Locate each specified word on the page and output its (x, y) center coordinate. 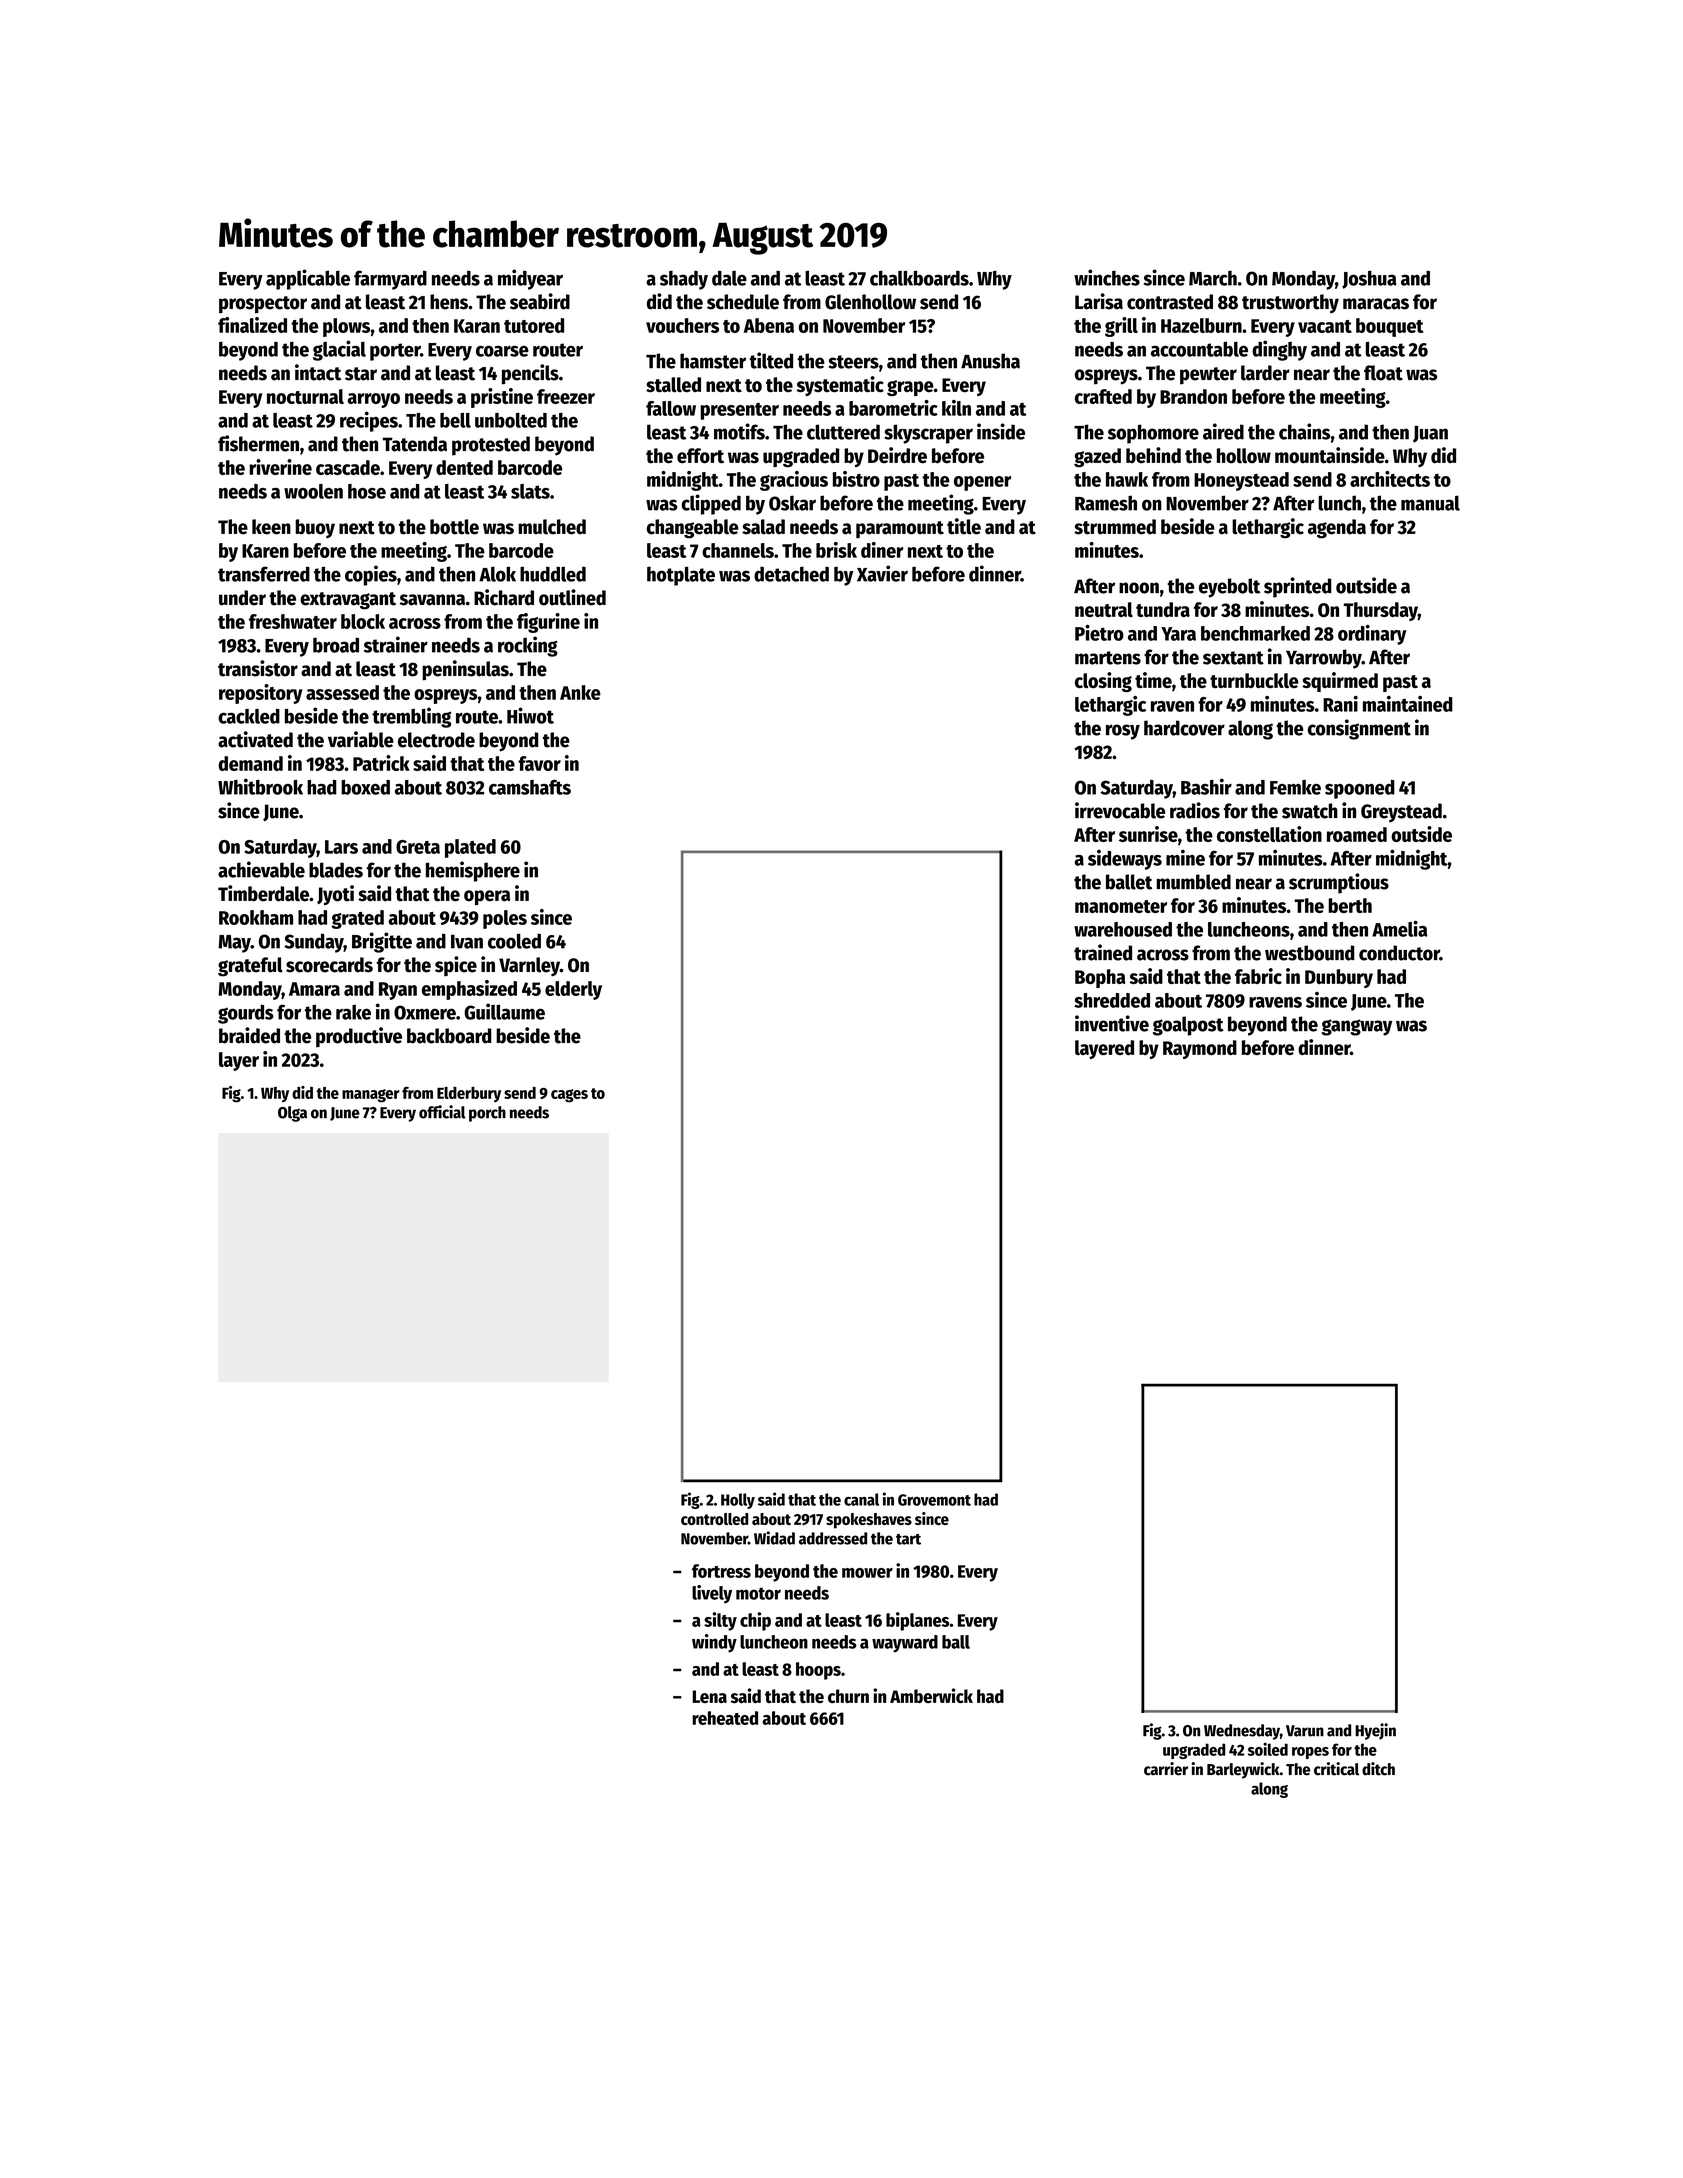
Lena (709, 1696)
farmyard (390, 280)
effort (700, 456)
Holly (738, 1501)
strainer (396, 644)
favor (539, 763)
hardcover (1184, 728)
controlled (715, 1519)
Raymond (1200, 1049)
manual (1430, 503)
